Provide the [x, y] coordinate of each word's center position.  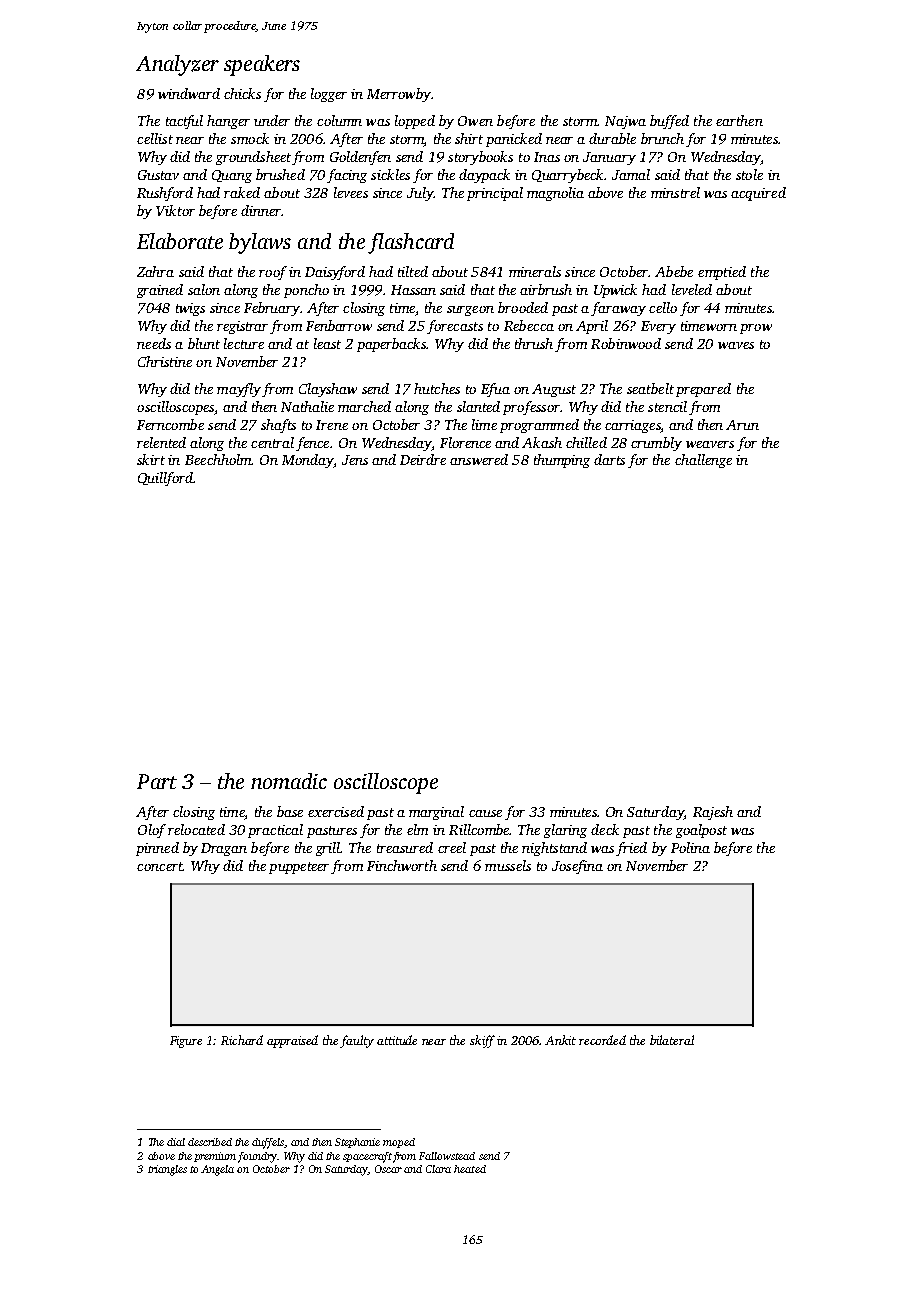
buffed [669, 122]
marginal [436, 813]
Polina [690, 847]
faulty [357, 1041]
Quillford [165, 479]
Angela [217, 1170]
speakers [262, 65]
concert [160, 866]
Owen [475, 121]
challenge [703, 461]
